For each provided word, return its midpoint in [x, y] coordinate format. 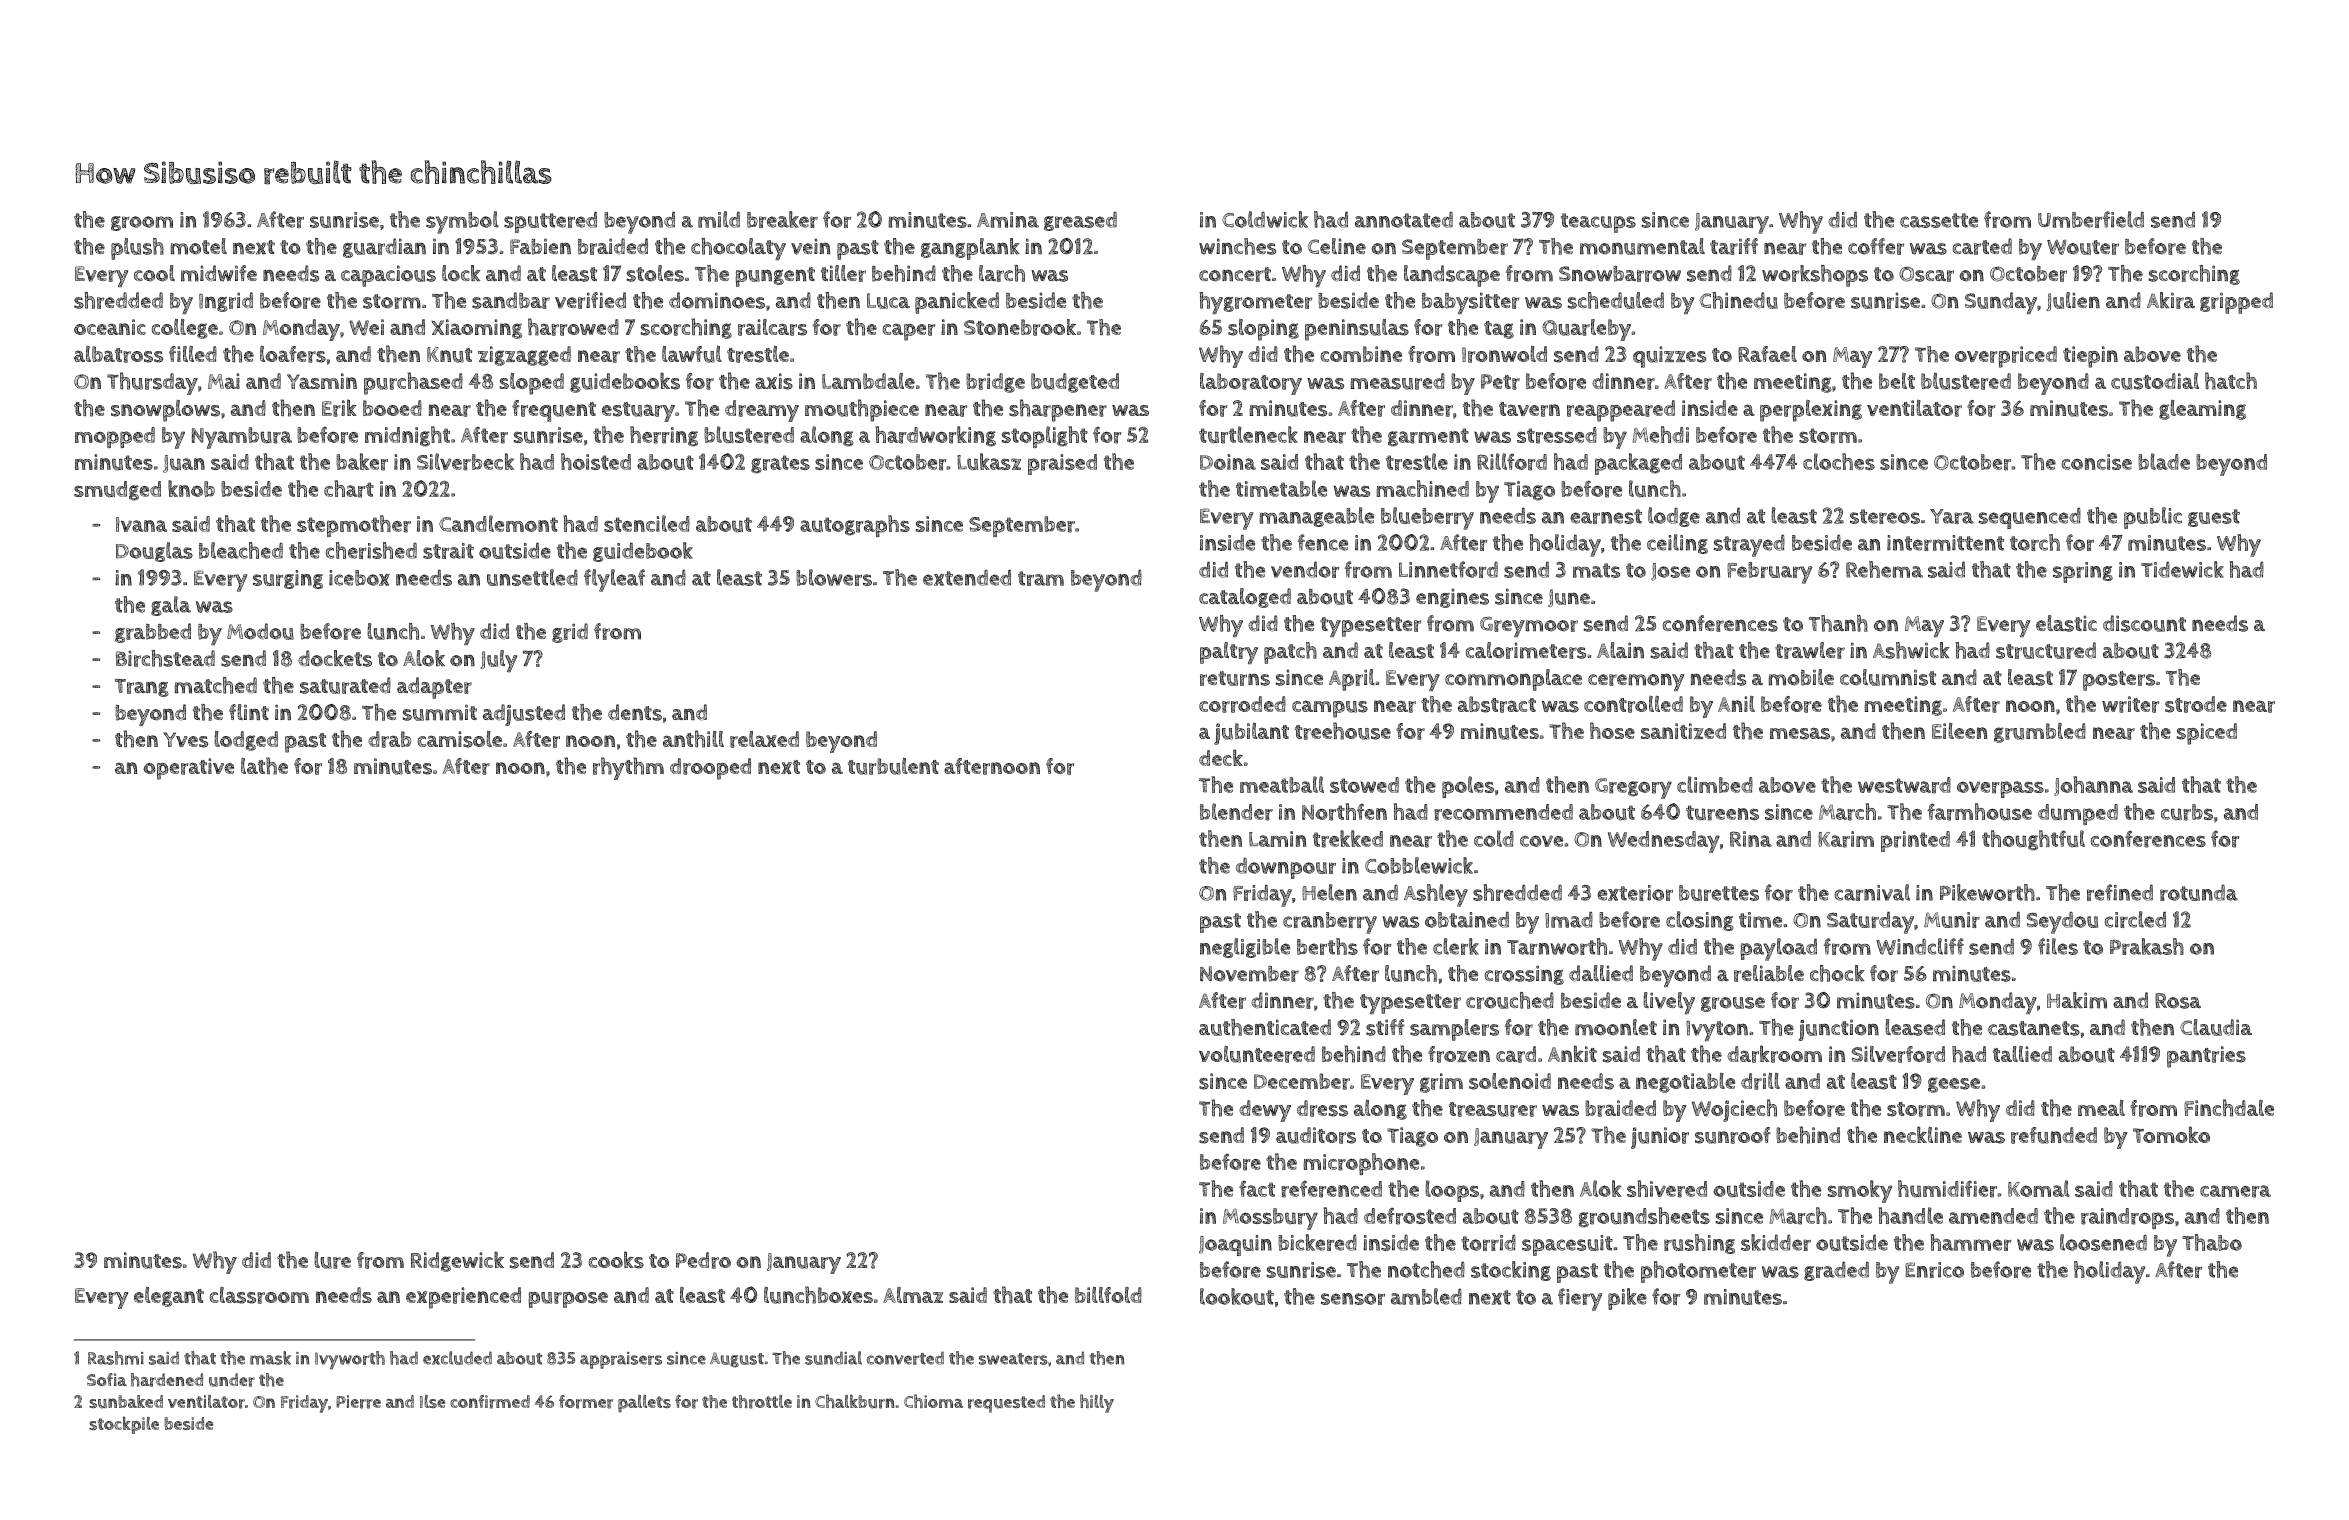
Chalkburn [854, 1401]
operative [188, 769]
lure [332, 1260]
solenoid [1510, 1081]
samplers [1454, 1030]
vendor [1305, 570]
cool [154, 273]
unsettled [532, 577]
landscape [1452, 276]
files [2058, 946]
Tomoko [2171, 1134]
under [232, 1380]
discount [2144, 623]
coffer [1876, 246]
